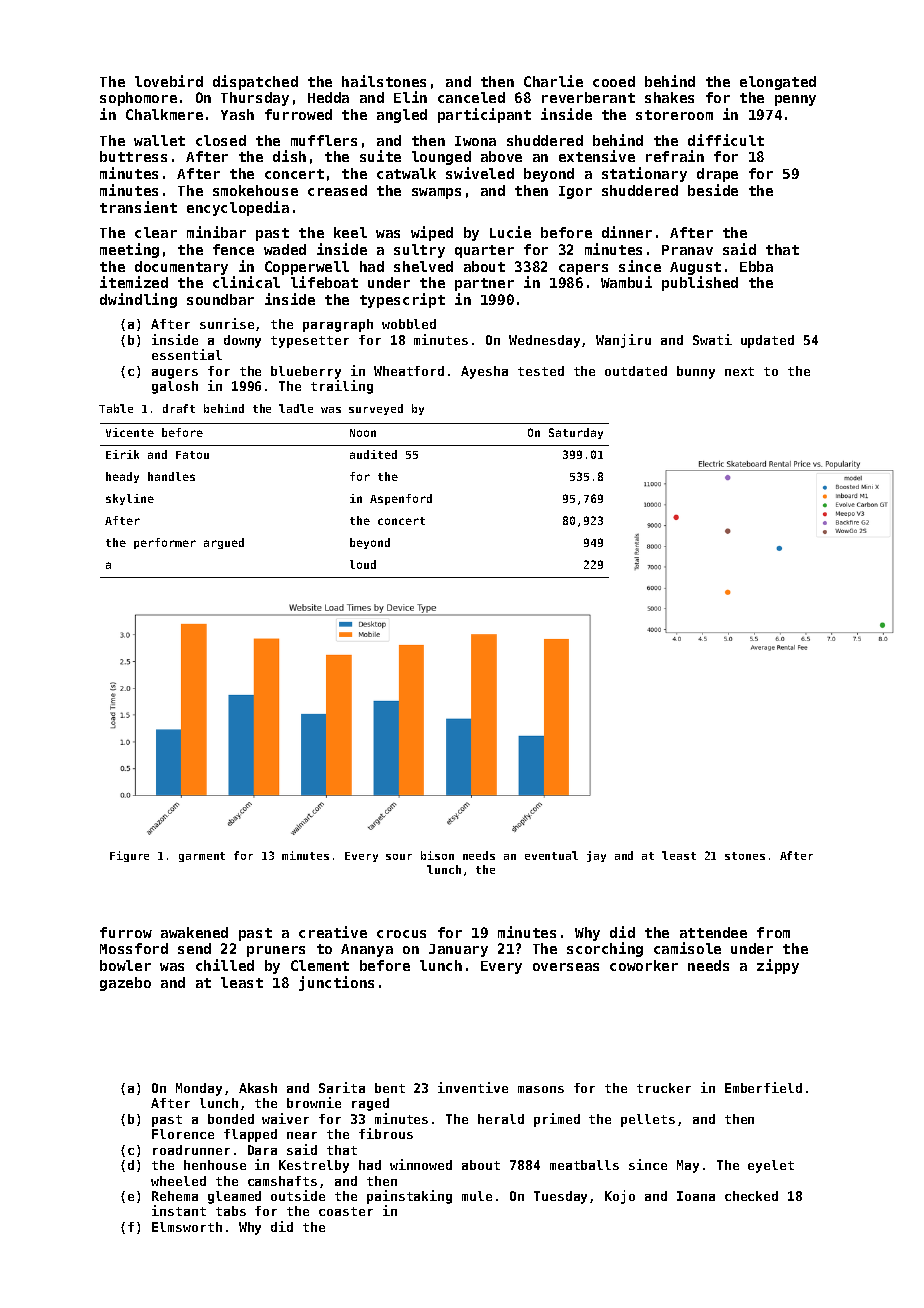  Describe the element at coordinates (401, 499) in the screenshot. I see `Aspenford` at that location.
